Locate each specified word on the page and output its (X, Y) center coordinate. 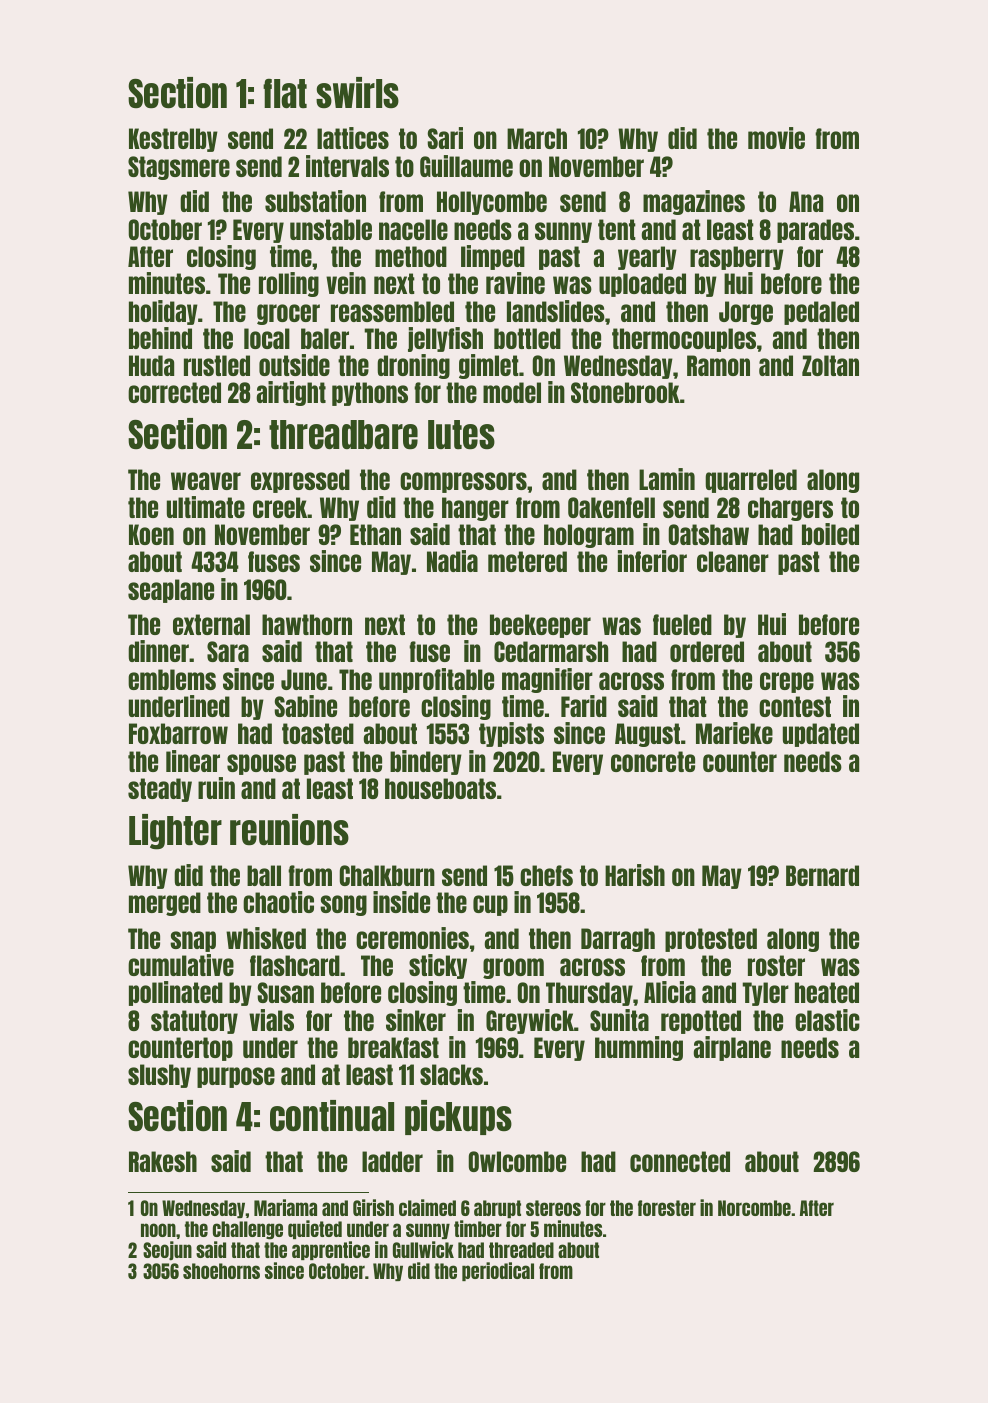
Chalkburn (387, 875)
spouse (261, 764)
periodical (498, 1271)
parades (815, 231)
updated (821, 735)
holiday (163, 312)
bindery (426, 762)
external (211, 624)
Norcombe (754, 1208)
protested (711, 940)
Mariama (285, 1207)
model (512, 392)
